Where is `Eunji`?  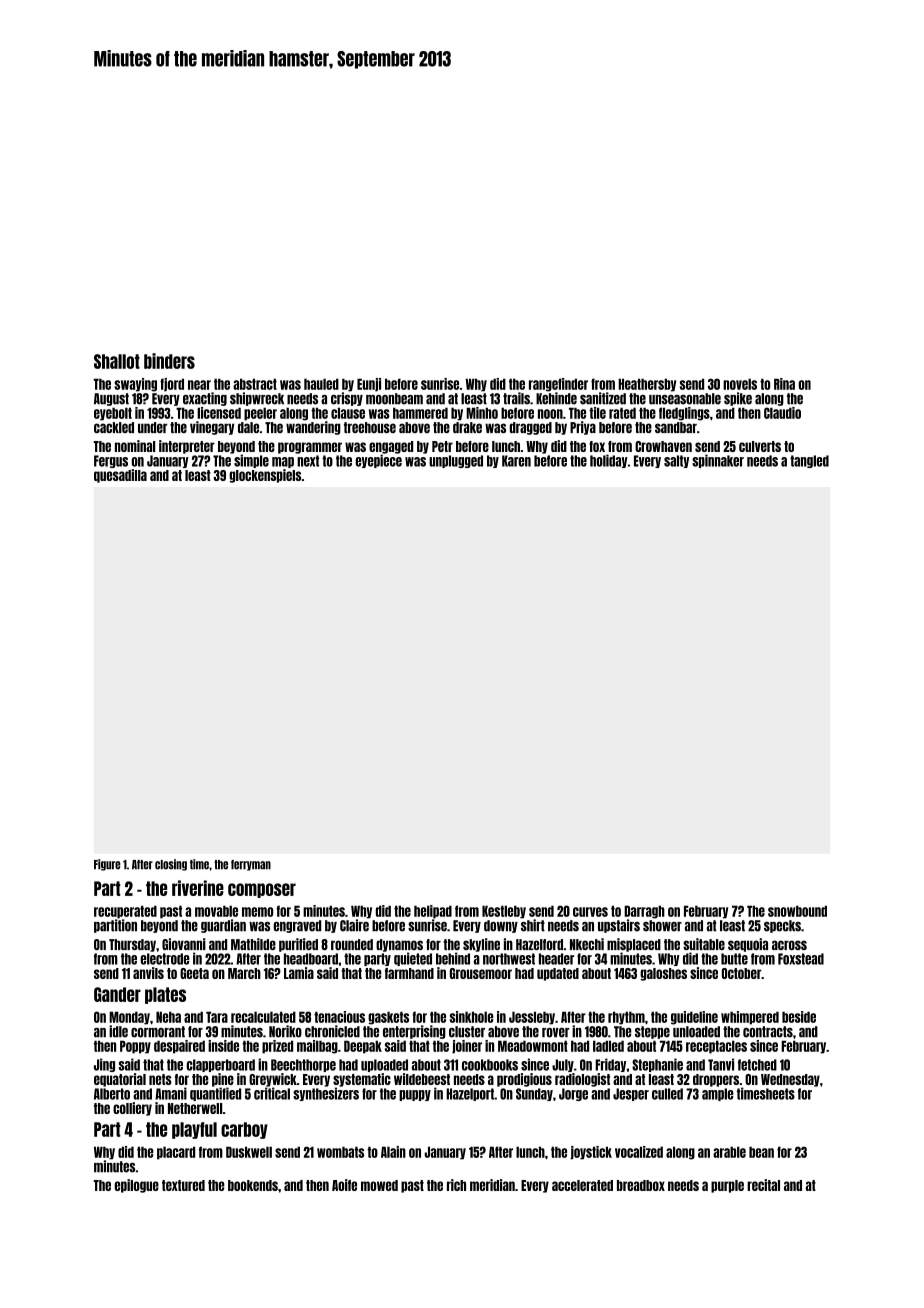
Eunji is located at coordinates (369, 385).
